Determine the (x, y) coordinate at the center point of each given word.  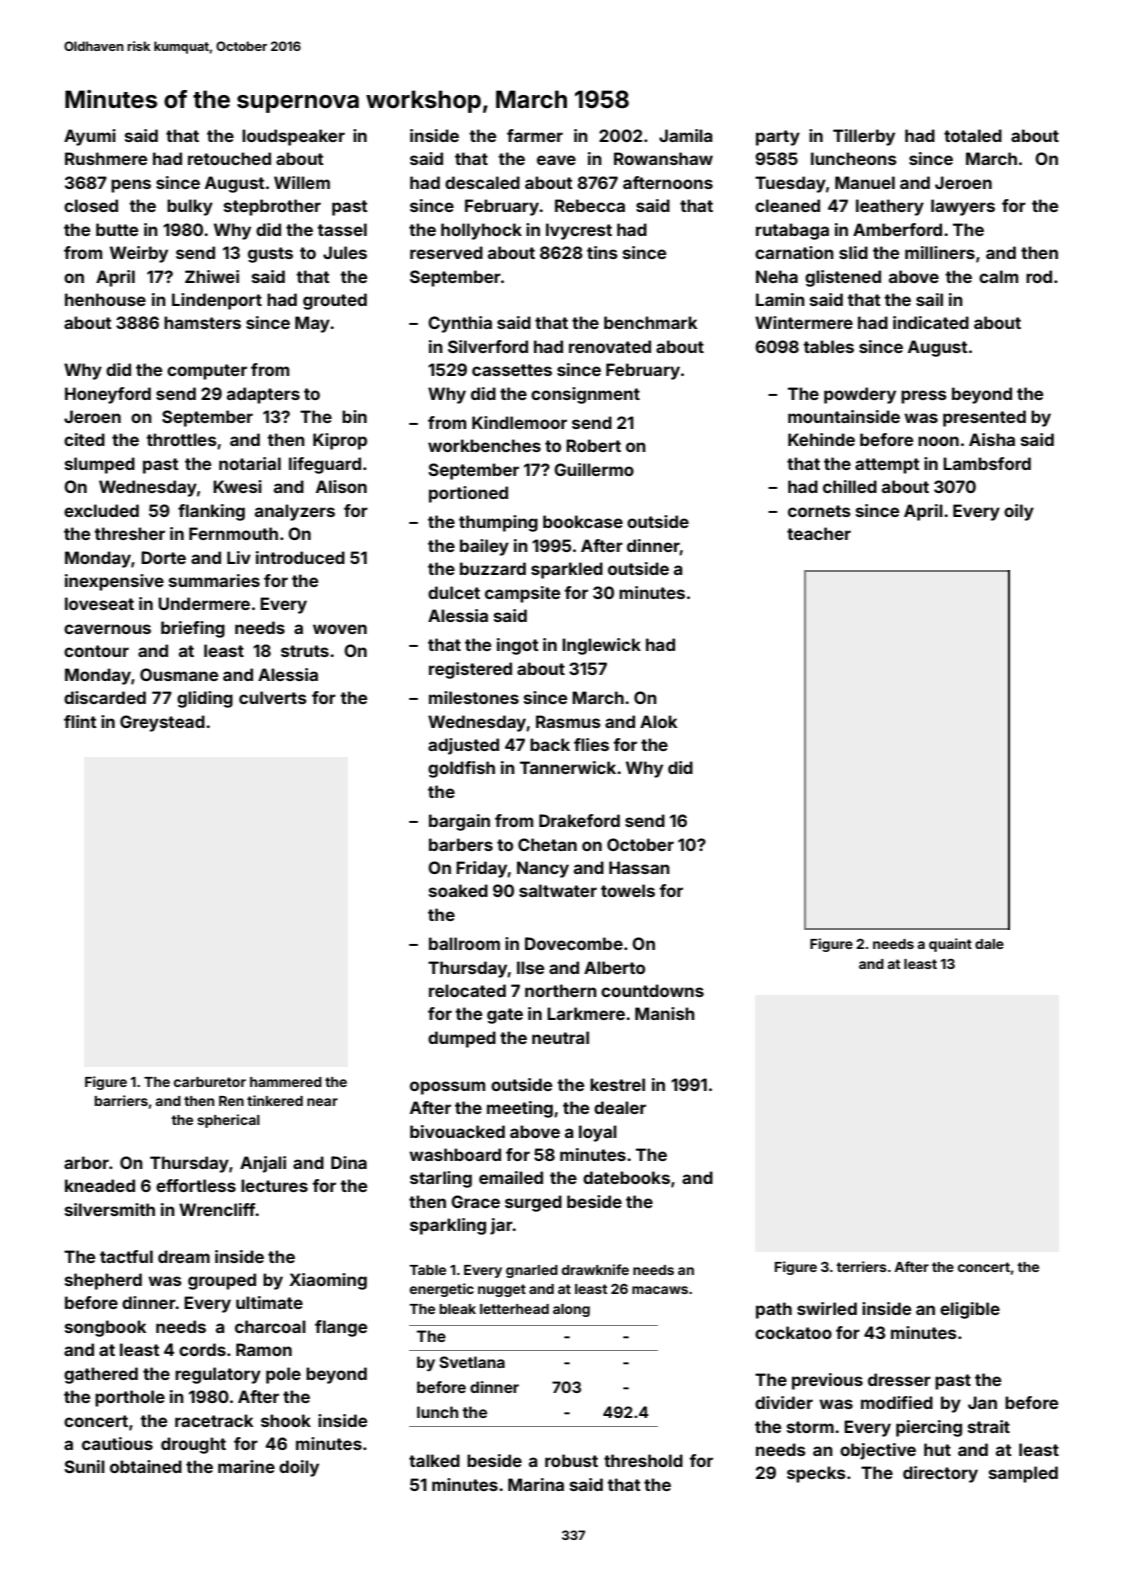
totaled (973, 135)
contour (96, 651)
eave (556, 160)
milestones (474, 697)
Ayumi (90, 137)
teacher (819, 533)
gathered (101, 1375)
